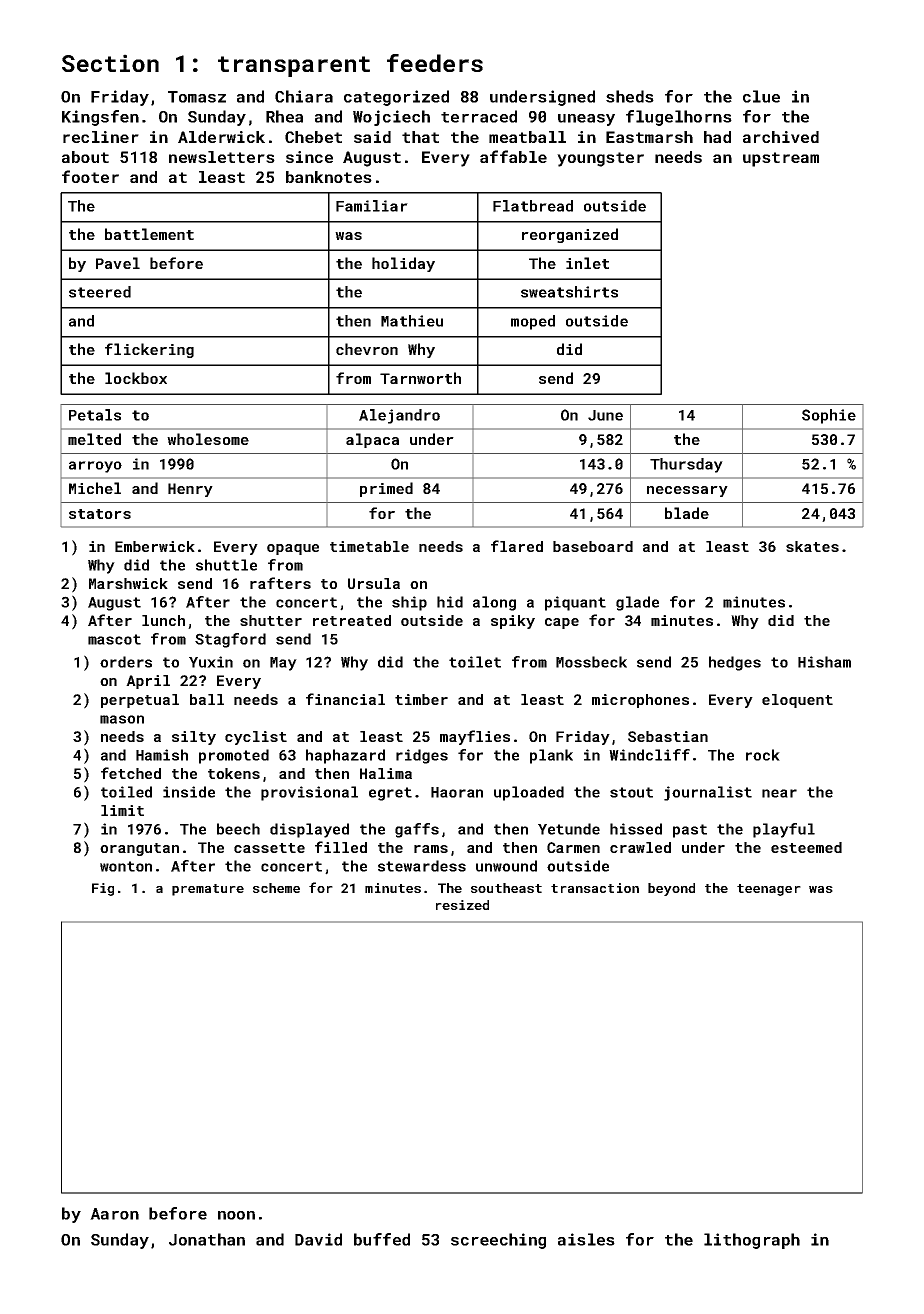  I want to click on unwound, so click(506, 866).
